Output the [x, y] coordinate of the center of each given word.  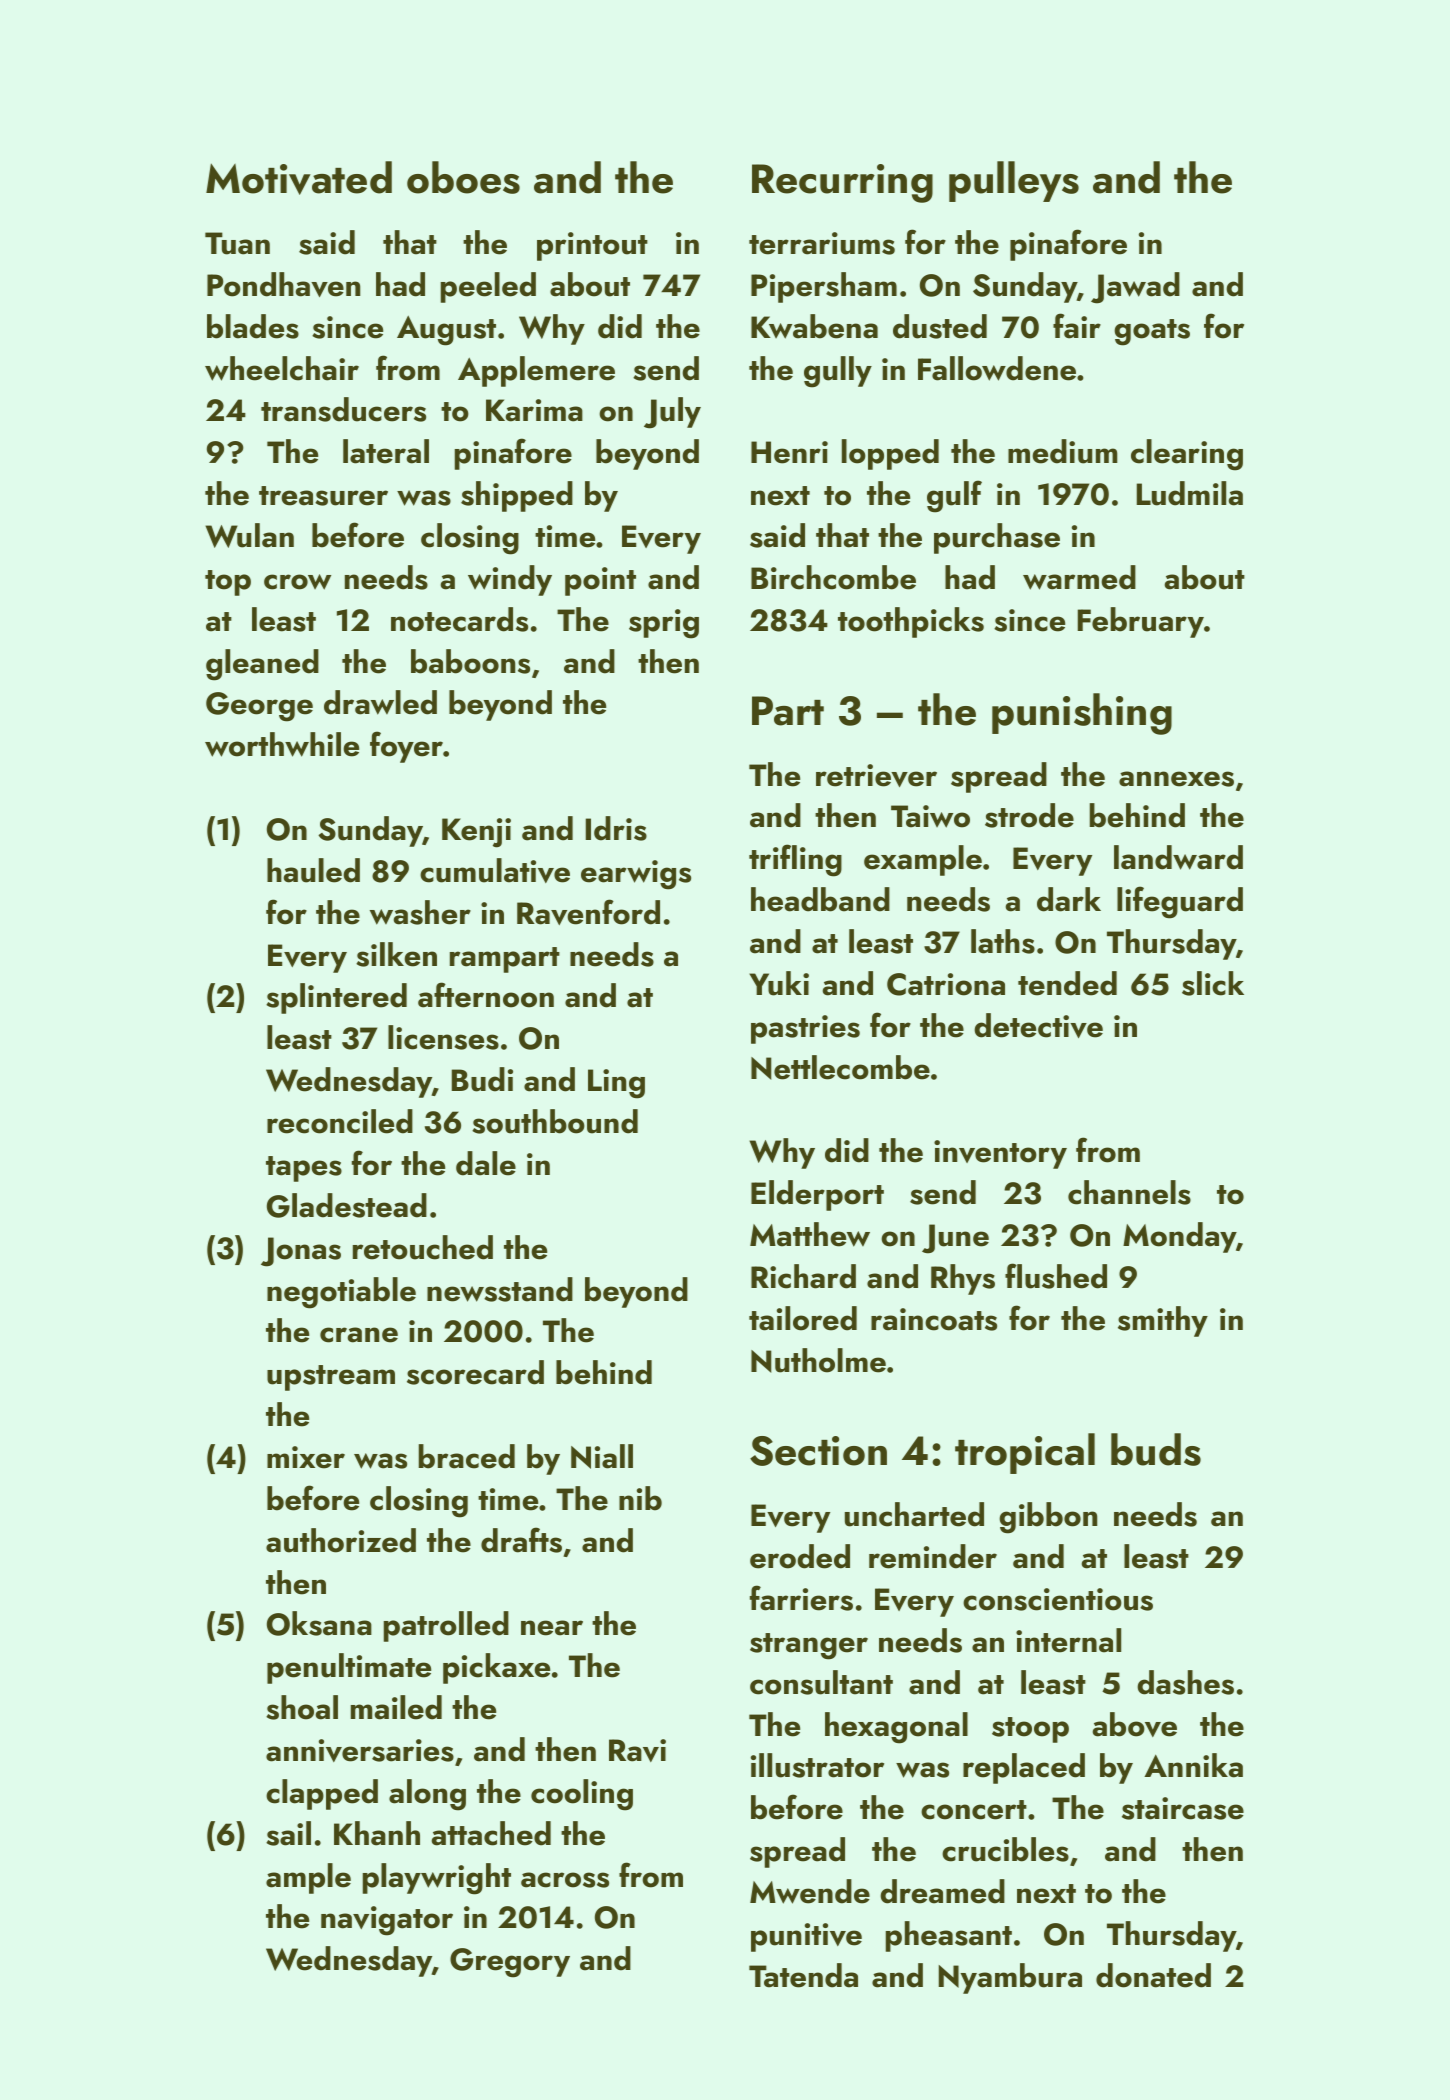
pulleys [1014, 181]
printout [592, 246]
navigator [387, 1921]
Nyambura [1010, 1978]
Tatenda [803, 1975]
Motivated [299, 178]
